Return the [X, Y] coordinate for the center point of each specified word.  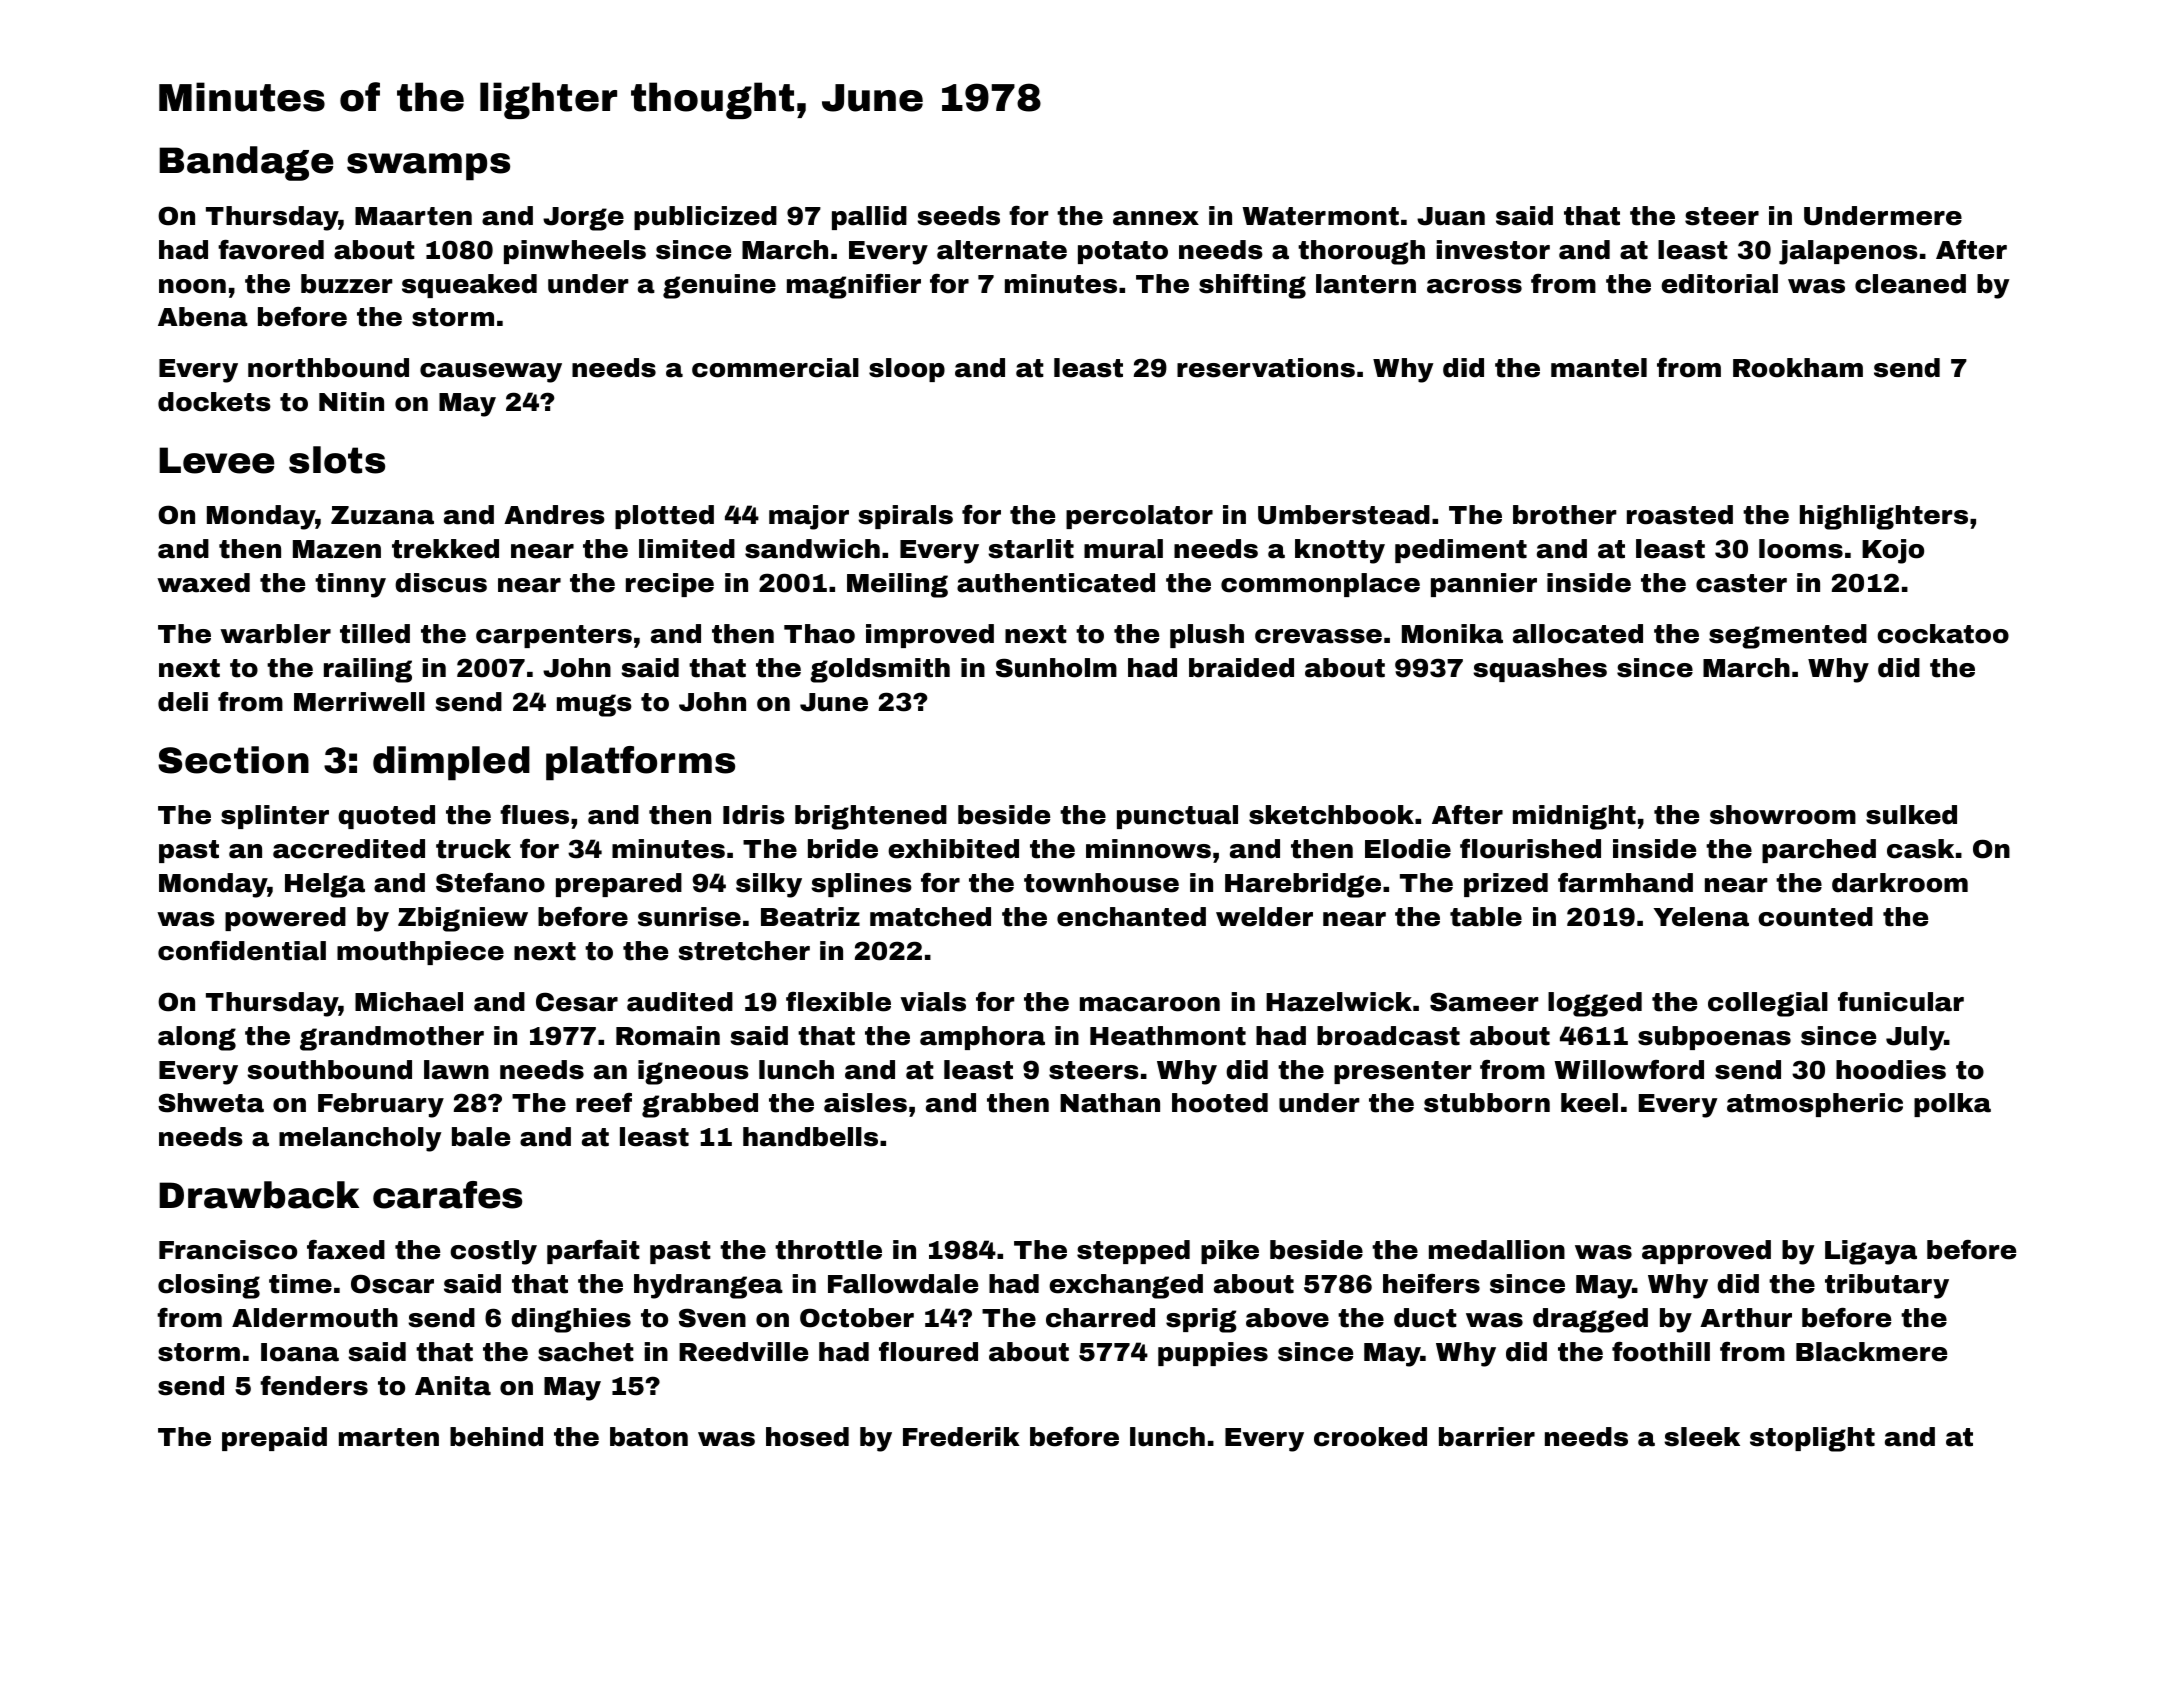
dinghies [571, 1320]
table [1486, 917]
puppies [1213, 1354]
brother [1565, 515]
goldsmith [880, 670]
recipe [670, 585]
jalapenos [1848, 252]
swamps [428, 167]
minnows [1148, 849]
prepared [619, 885]
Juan [1451, 216]
